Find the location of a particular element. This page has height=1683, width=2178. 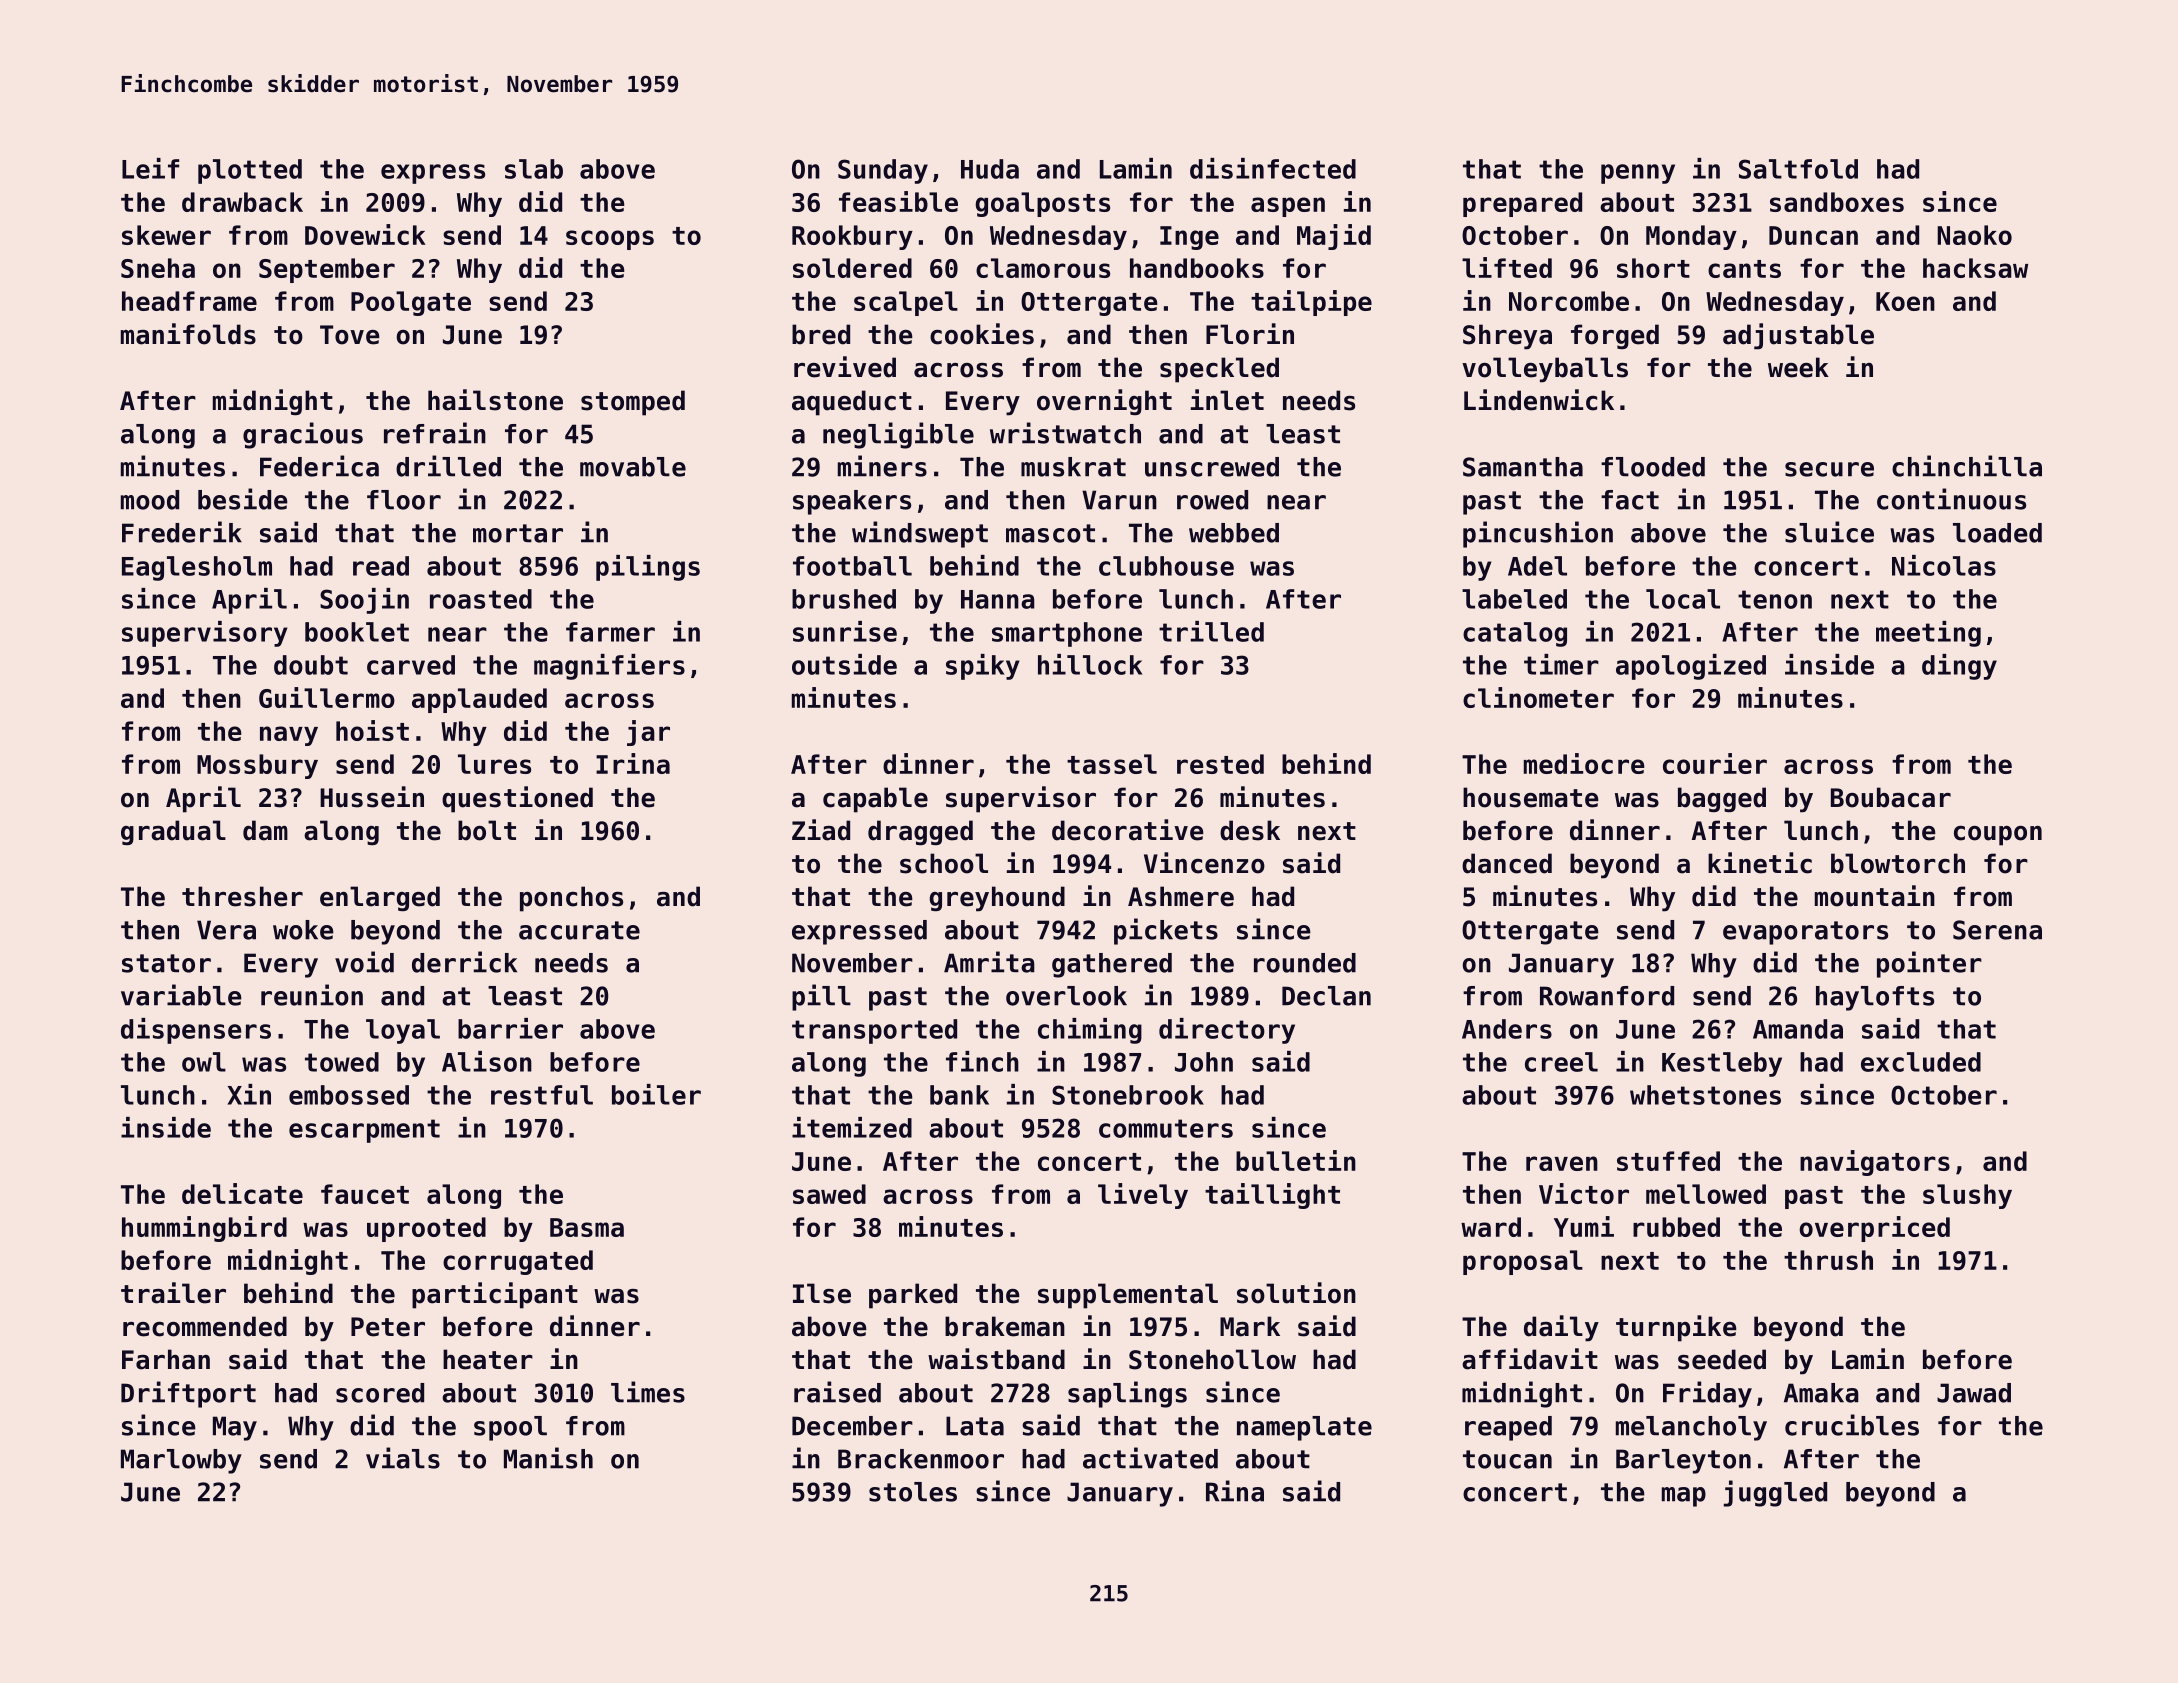

flooded is located at coordinates (1653, 467).
